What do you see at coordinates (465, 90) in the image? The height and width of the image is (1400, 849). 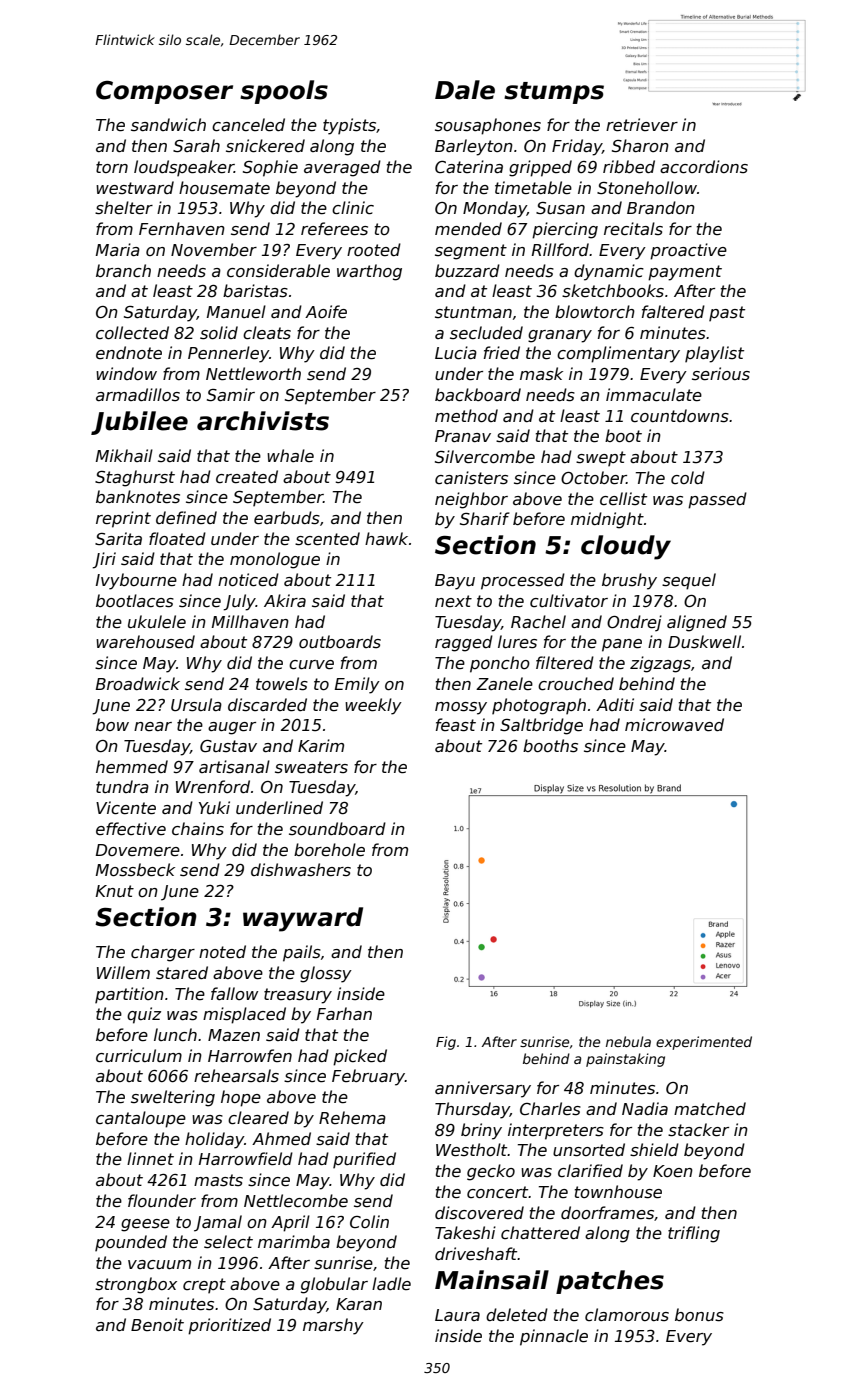 I see `Dale` at bounding box center [465, 90].
